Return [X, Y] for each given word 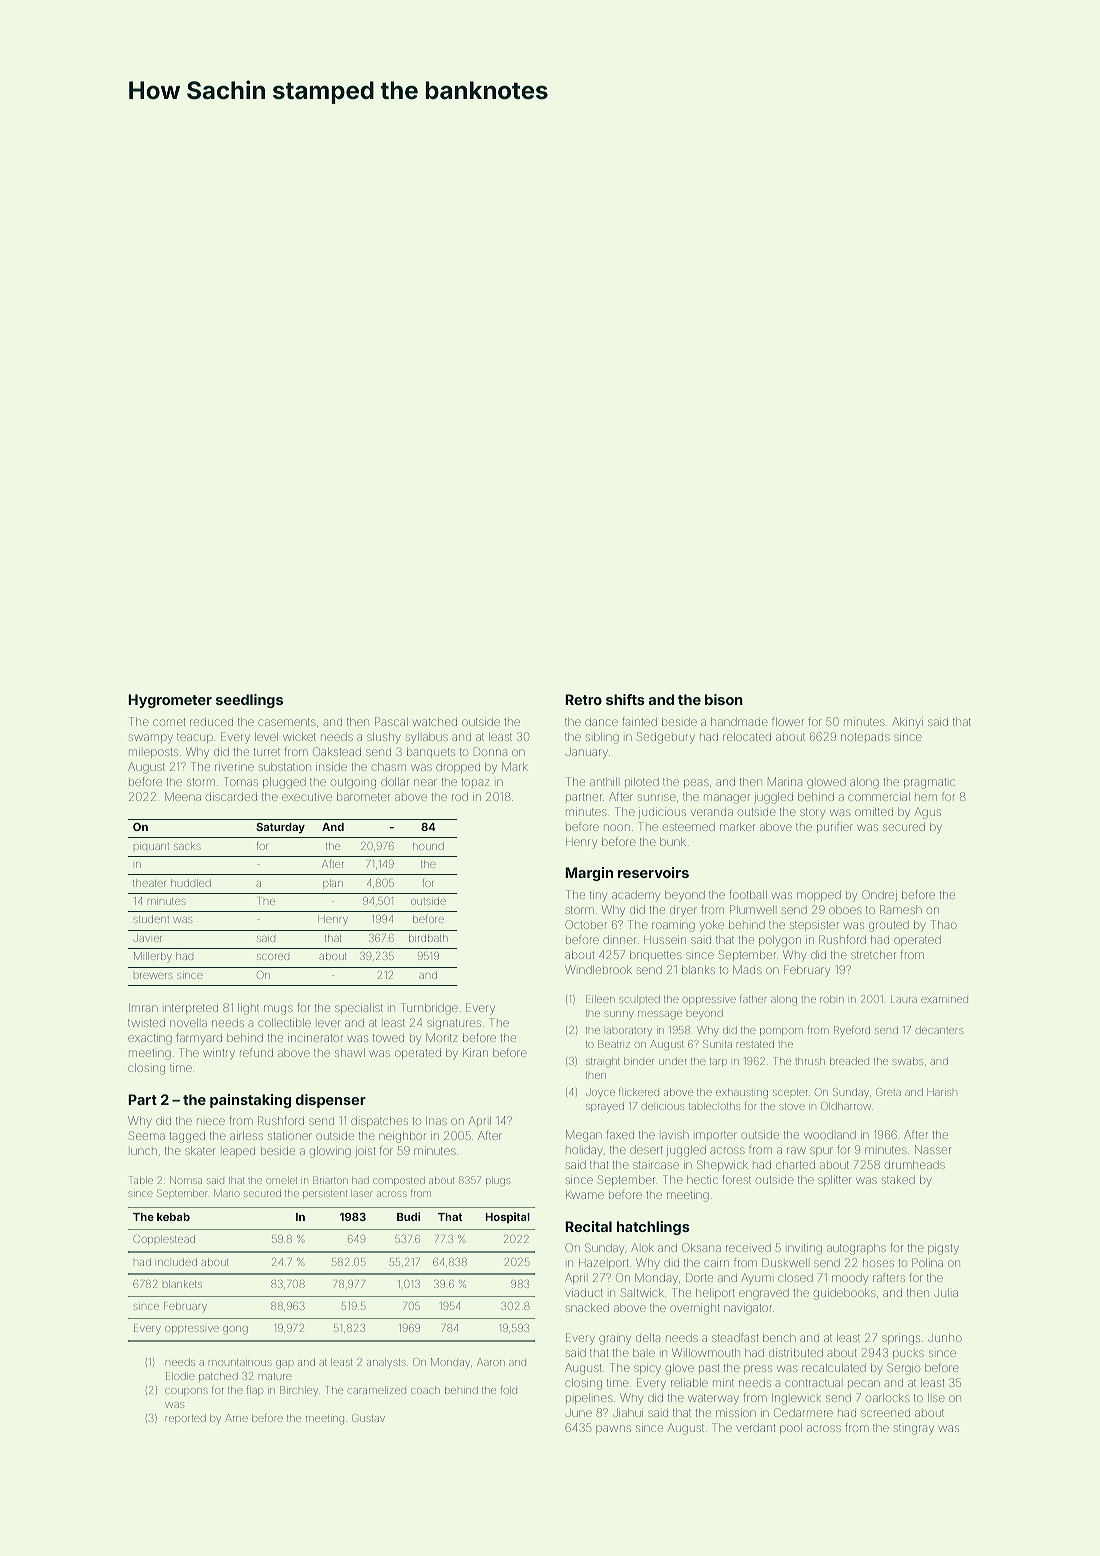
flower [788, 721]
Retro [583, 699]
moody [850, 1279]
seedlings [249, 701]
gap [284, 1364]
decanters [939, 1030]
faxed [620, 1134]
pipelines [589, 1399]
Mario [227, 1193]
